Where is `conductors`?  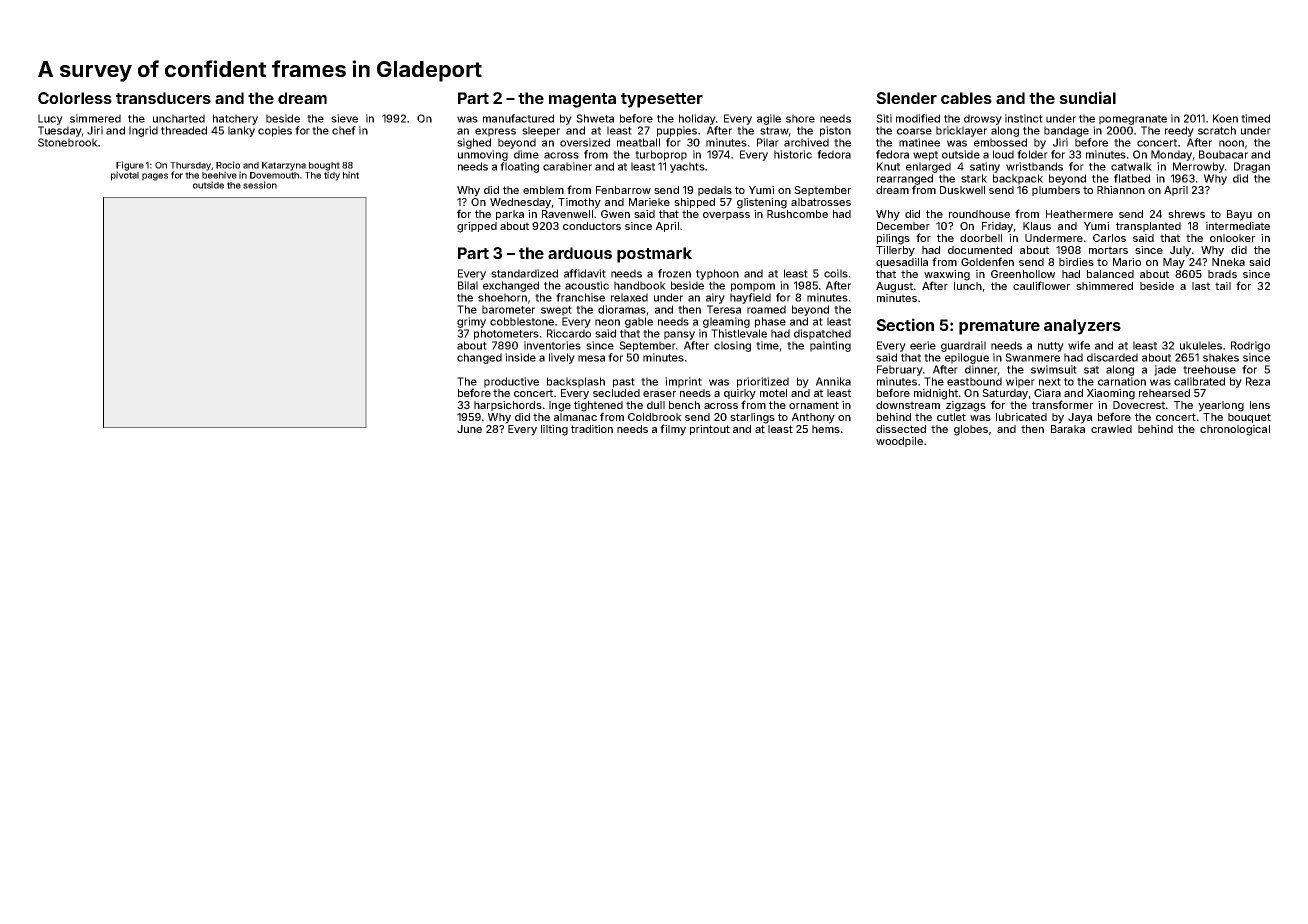
conductors is located at coordinates (592, 226).
